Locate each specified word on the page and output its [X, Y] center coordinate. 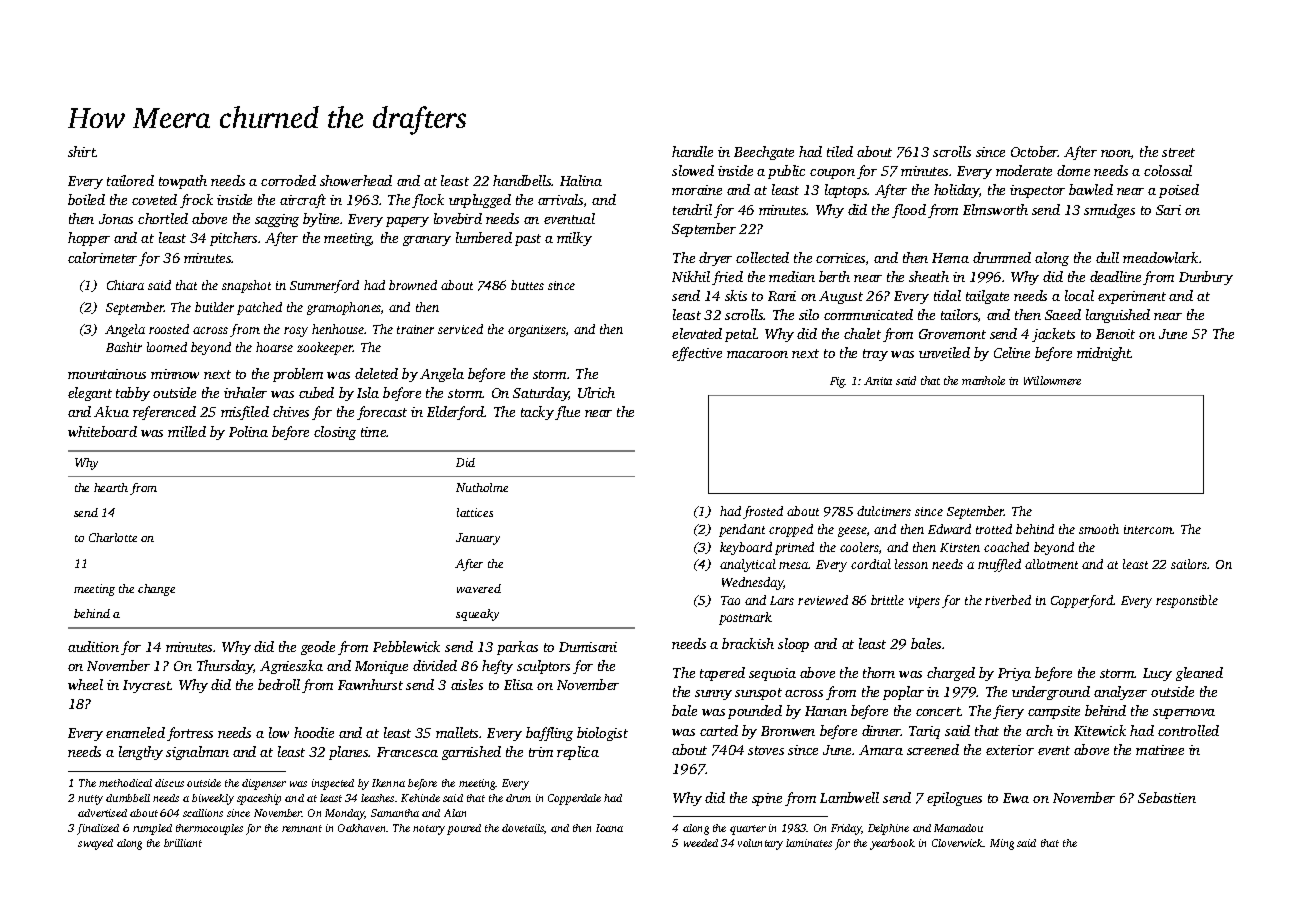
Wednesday [753, 583]
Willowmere [1052, 380]
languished [1118, 316]
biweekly [213, 799]
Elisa [518, 684]
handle [692, 151]
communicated [868, 314]
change [156, 590]
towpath [183, 182]
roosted [169, 329]
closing [335, 433]
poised [1179, 191]
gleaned [1199, 674]
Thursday [225, 667]
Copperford [1082, 601]
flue [567, 413]
